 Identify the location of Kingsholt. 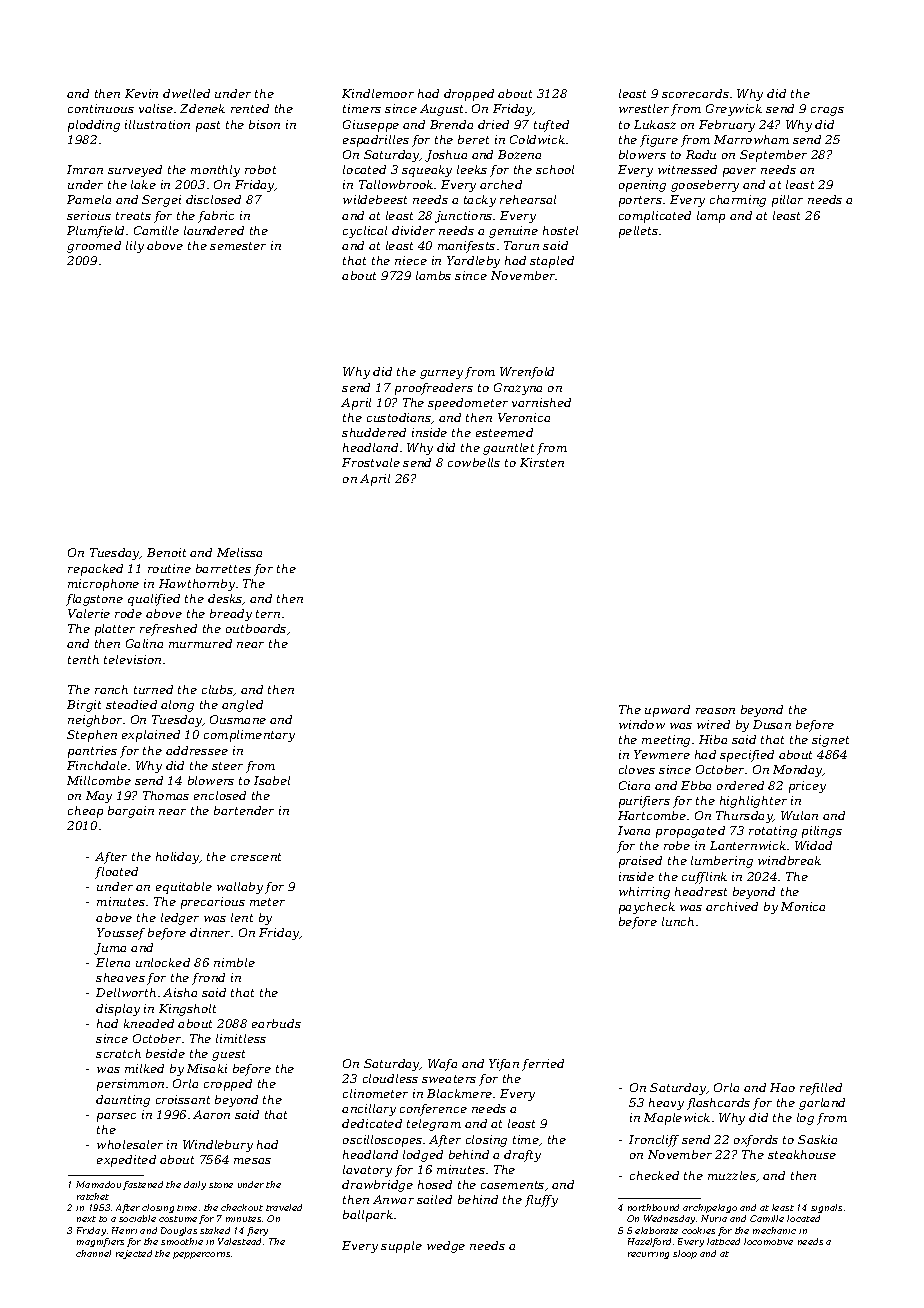
(187, 1010).
